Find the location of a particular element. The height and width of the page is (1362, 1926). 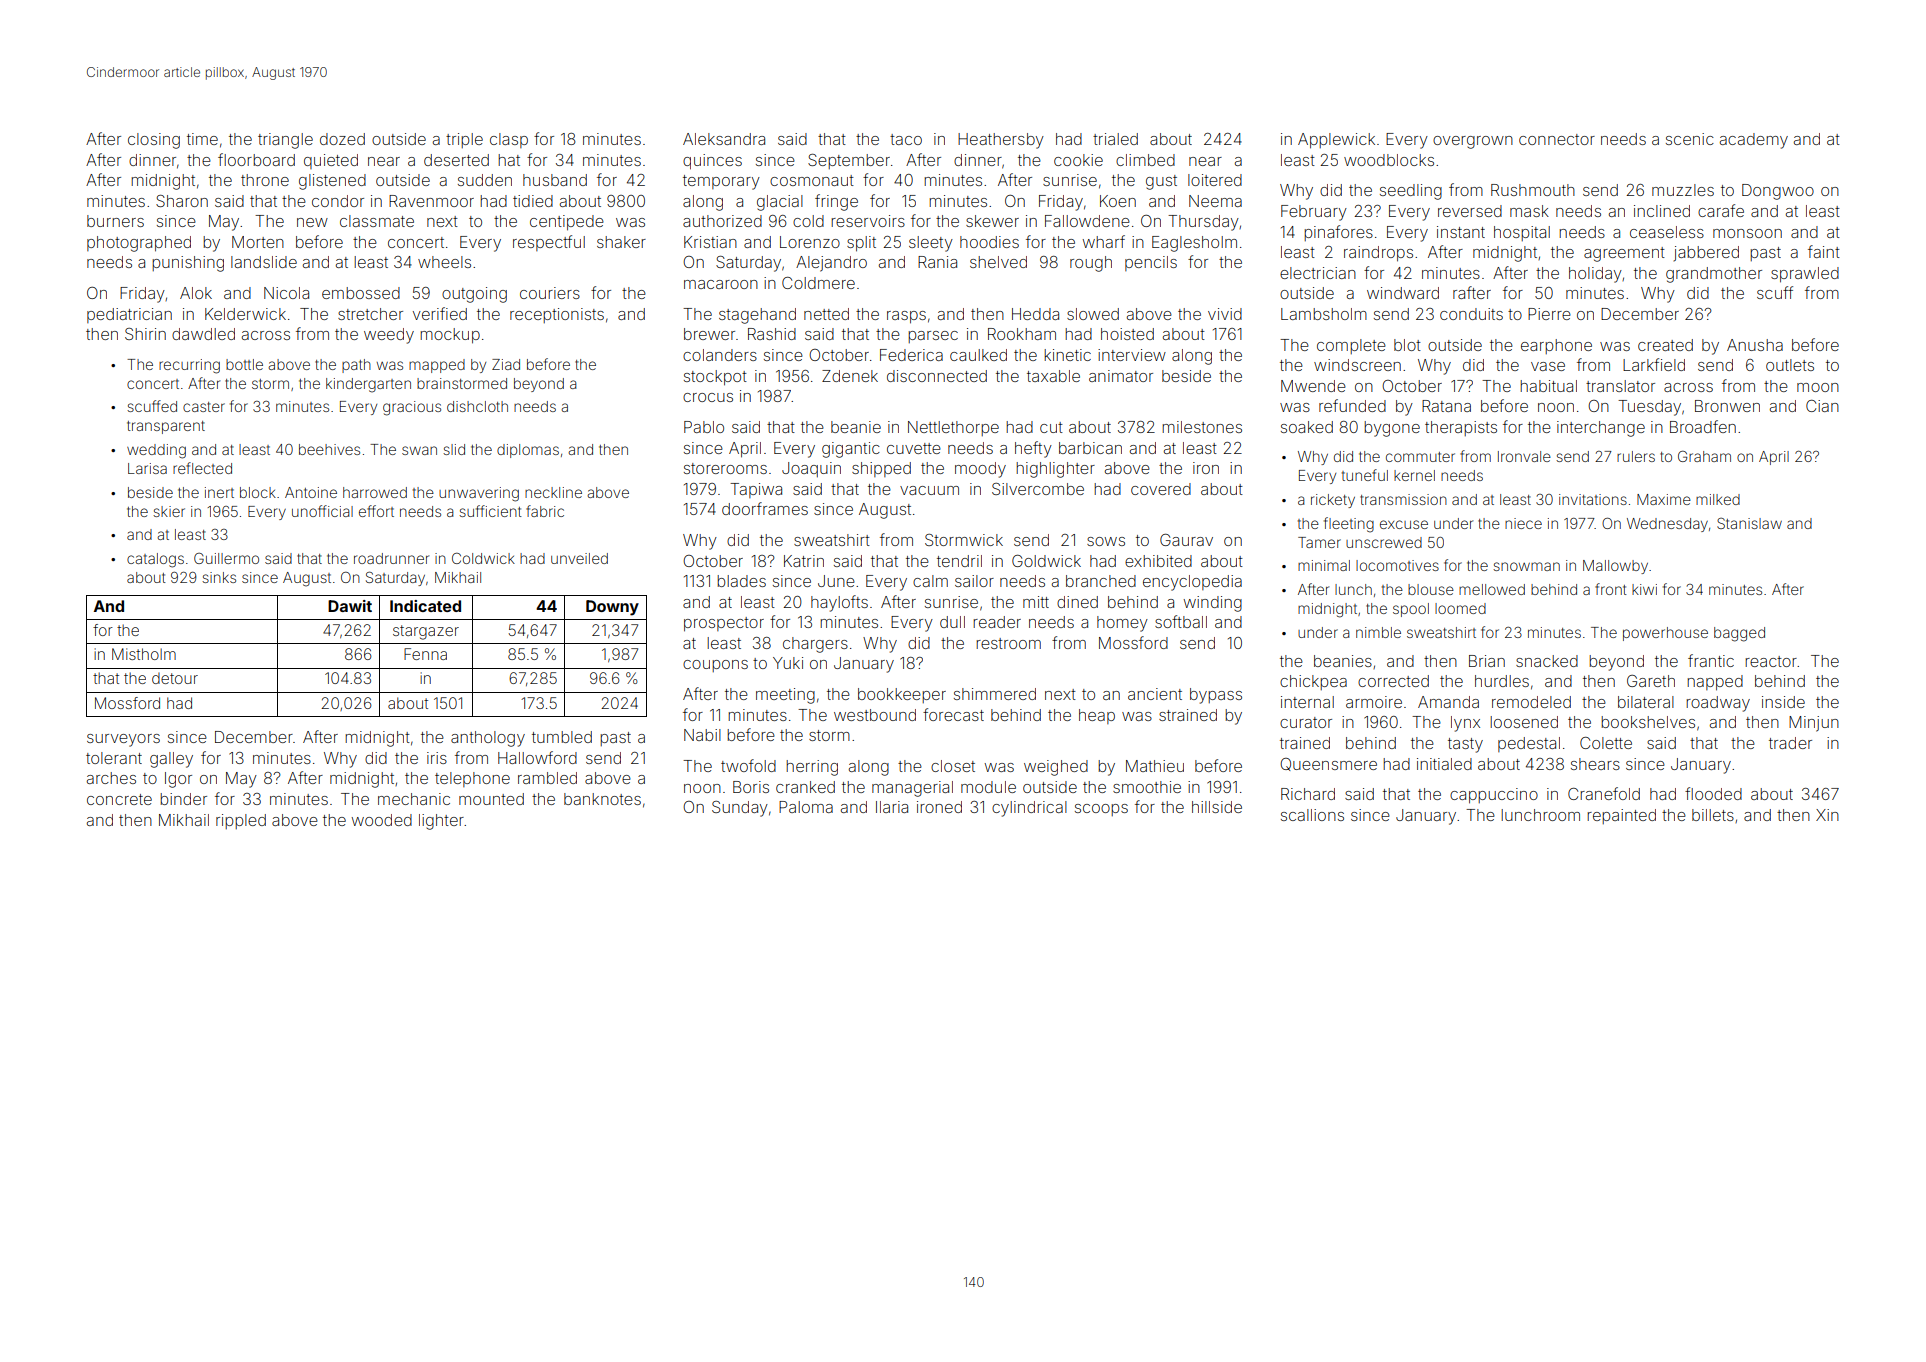

scenic is located at coordinates (1690, 139).
